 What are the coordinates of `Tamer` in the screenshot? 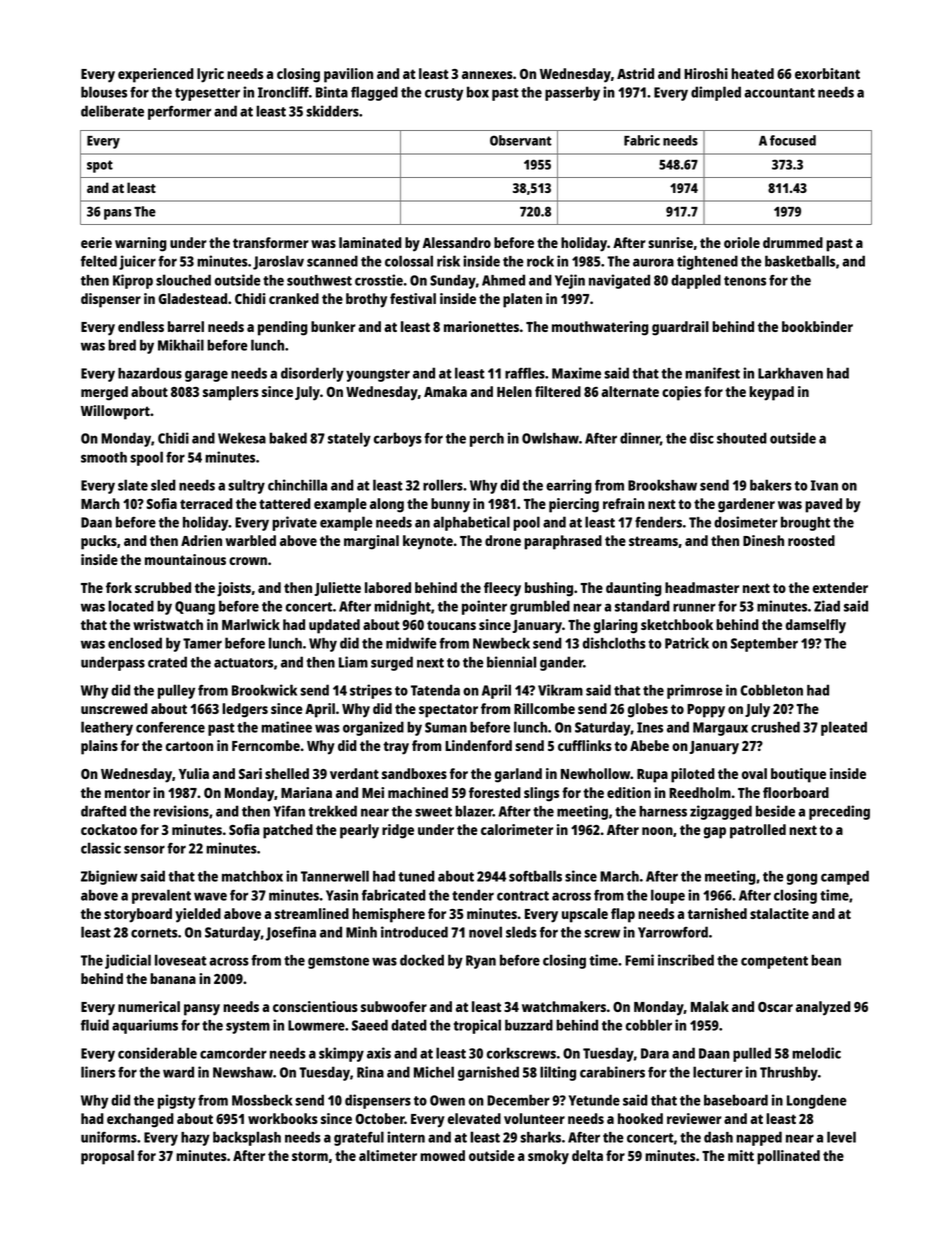 It's located at (202, 643).
